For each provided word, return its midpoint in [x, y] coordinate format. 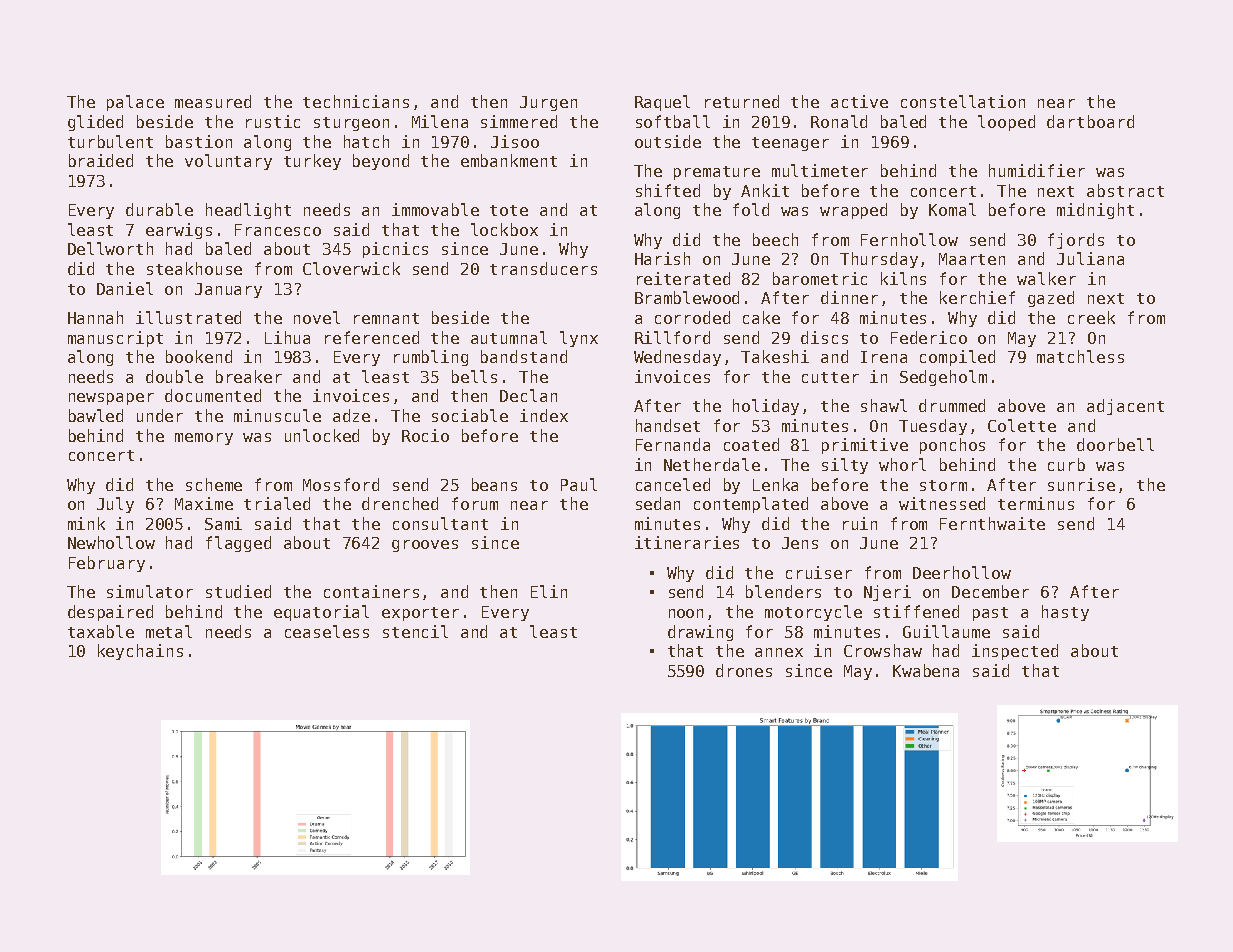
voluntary [228, 162]
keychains [140, 652]
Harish [662, 258]
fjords [1076, 241]
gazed [1051, 299]
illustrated [188, 317]
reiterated [683, 278]
